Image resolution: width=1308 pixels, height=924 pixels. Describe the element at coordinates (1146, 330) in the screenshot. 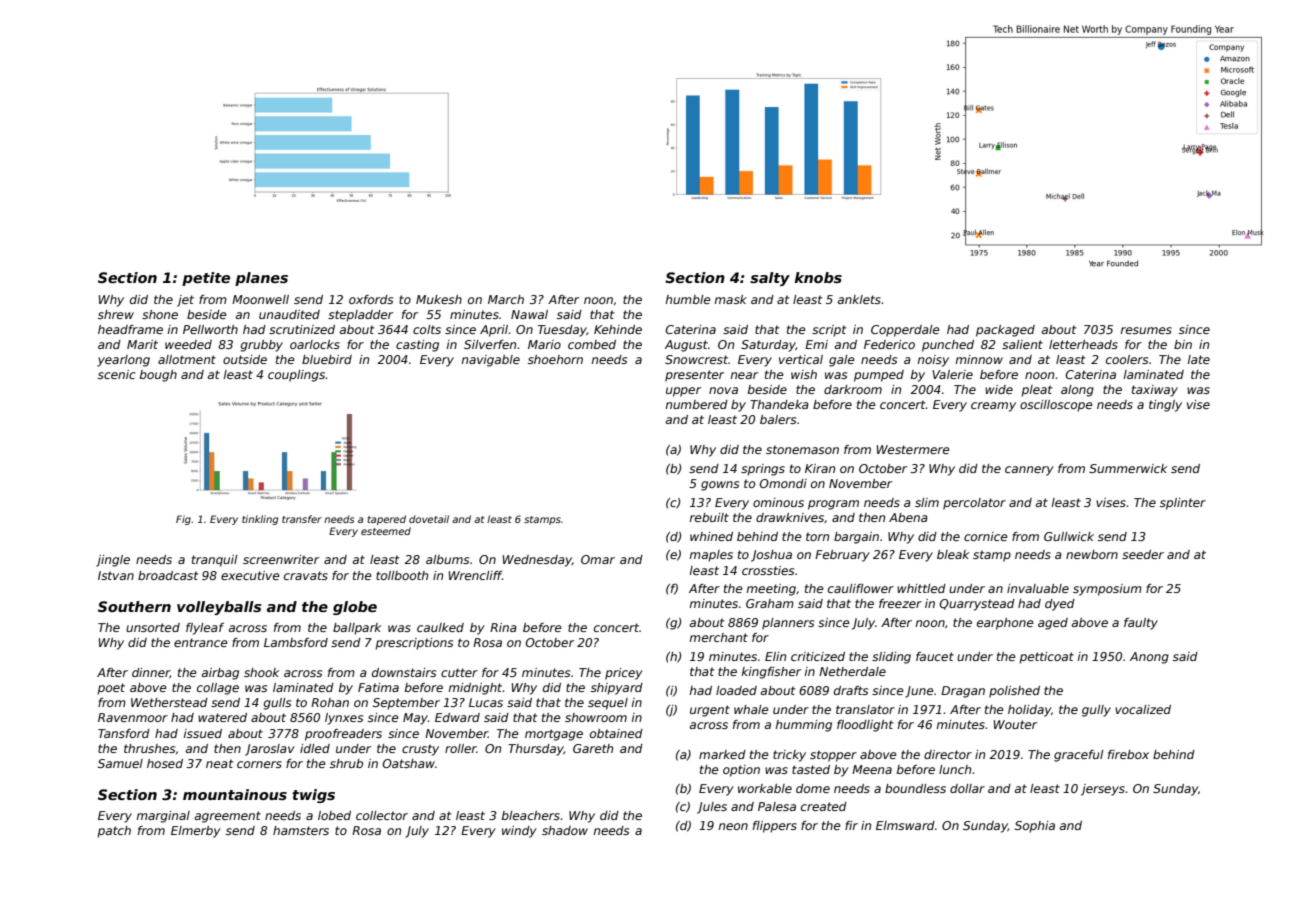

I see `resumes` at that location.
